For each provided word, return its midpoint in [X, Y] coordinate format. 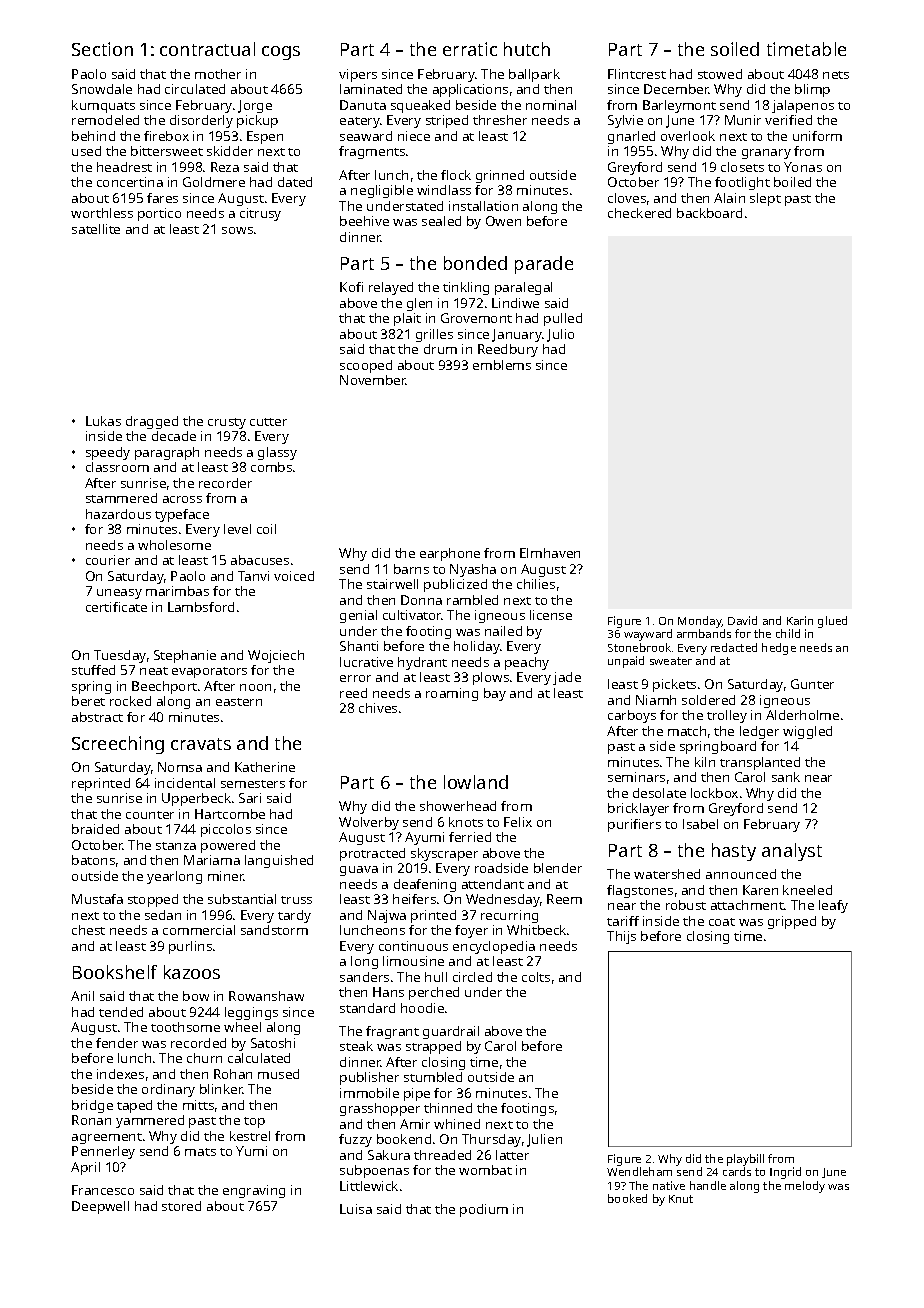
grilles [434, 335]
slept [765, 199]
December [676, 89]
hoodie [422, 1008]
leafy [833, 906]
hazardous [118, 514]
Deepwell [100, 1207]
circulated [195, 89]
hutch [527, 49]
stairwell [392, 584]
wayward [648, 635]
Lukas [103, 421]
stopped [153, 900]
